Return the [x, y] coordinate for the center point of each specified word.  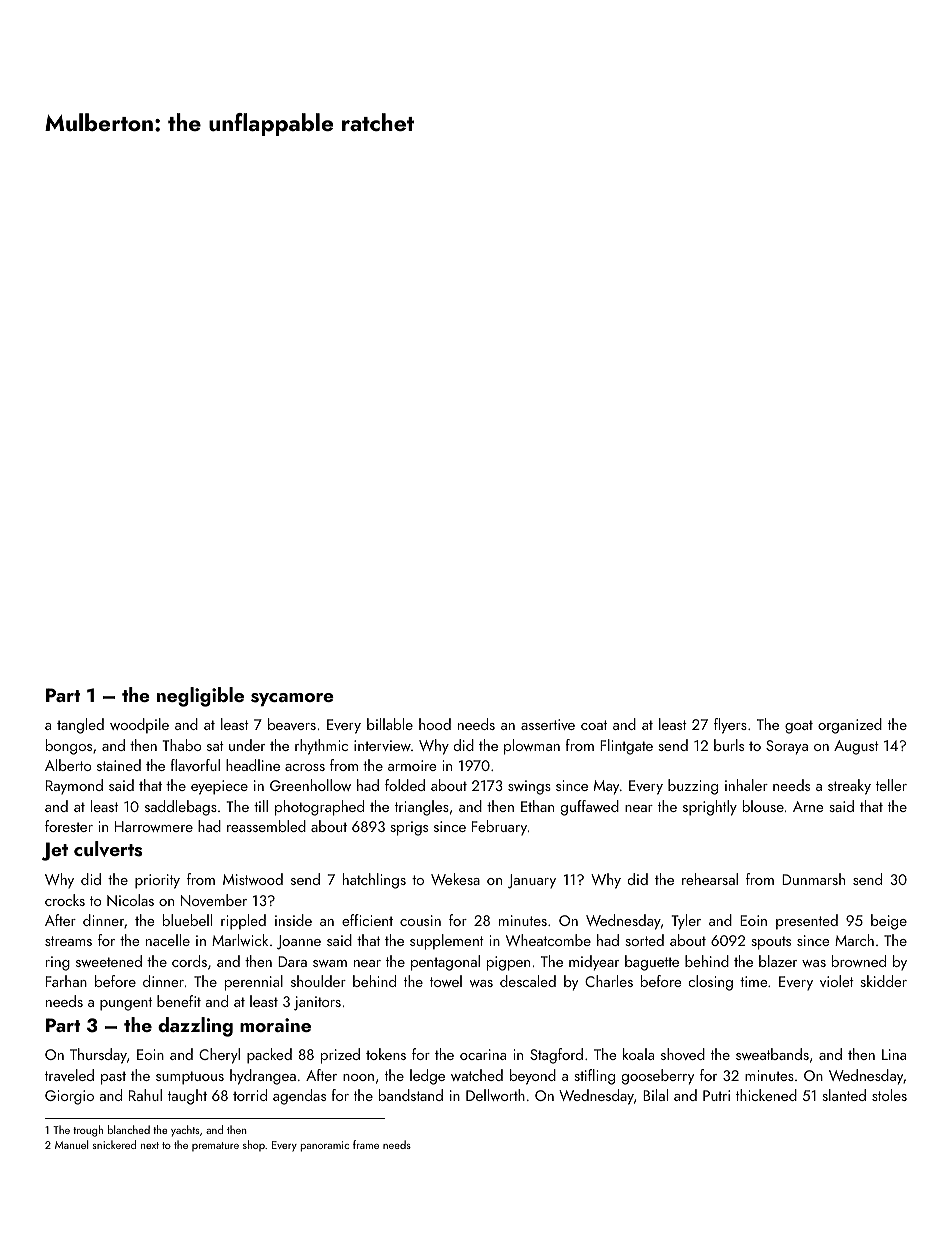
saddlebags [181, 808]
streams [68, 941]
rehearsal [710, 879]
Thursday [98, 1056]
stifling [594, 1077]
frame [366, 1144]
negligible [200, 697]
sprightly [710, 808]
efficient [367, 920]
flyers [730, 726]
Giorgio [69, 1097]
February [499, 827]
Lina [894, 1054]
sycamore [292, 699]
